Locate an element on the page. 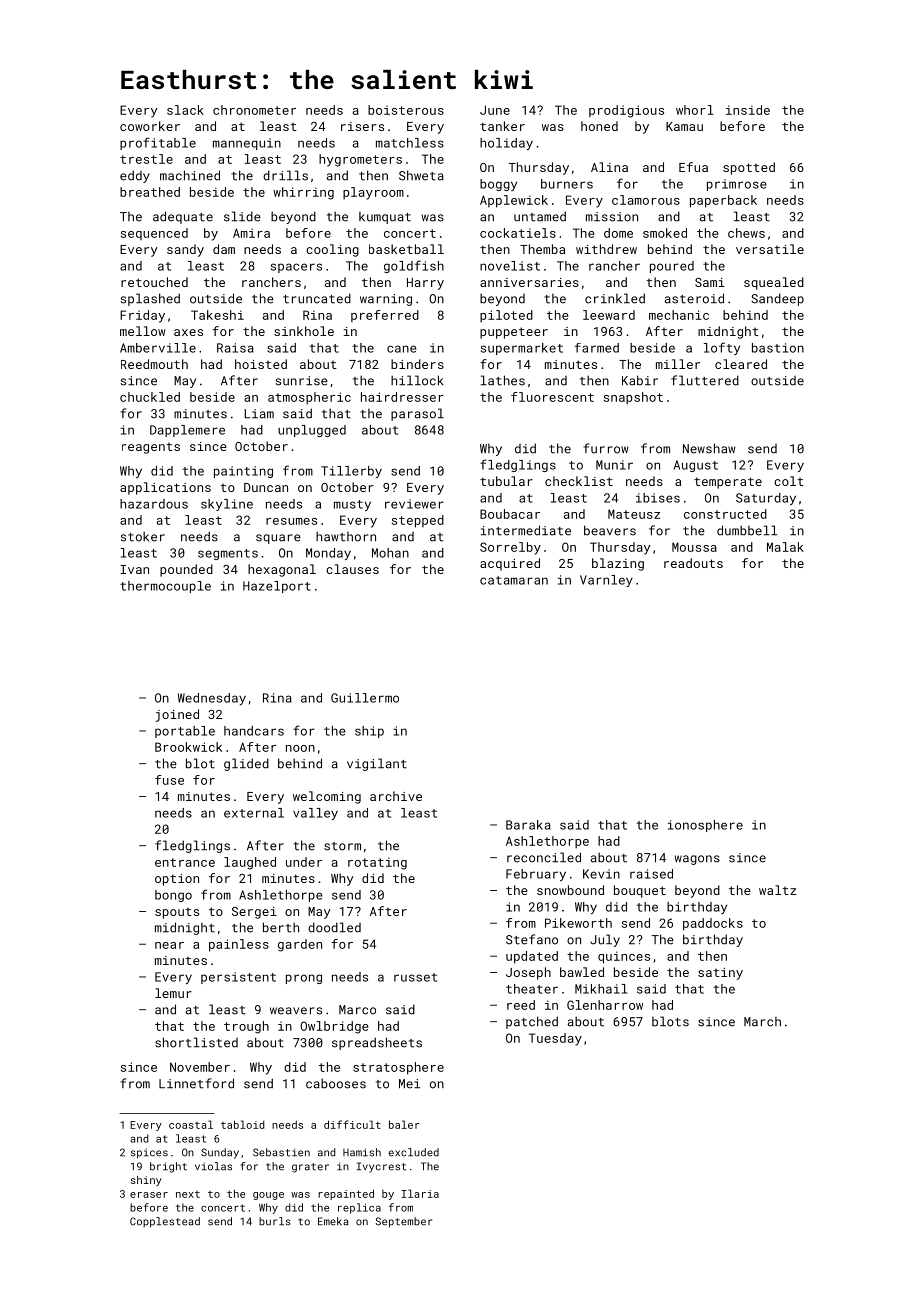 Image resolution: width=924 pixels, height=1308 pixels. Baraka is located at coordinates (528, 825).
